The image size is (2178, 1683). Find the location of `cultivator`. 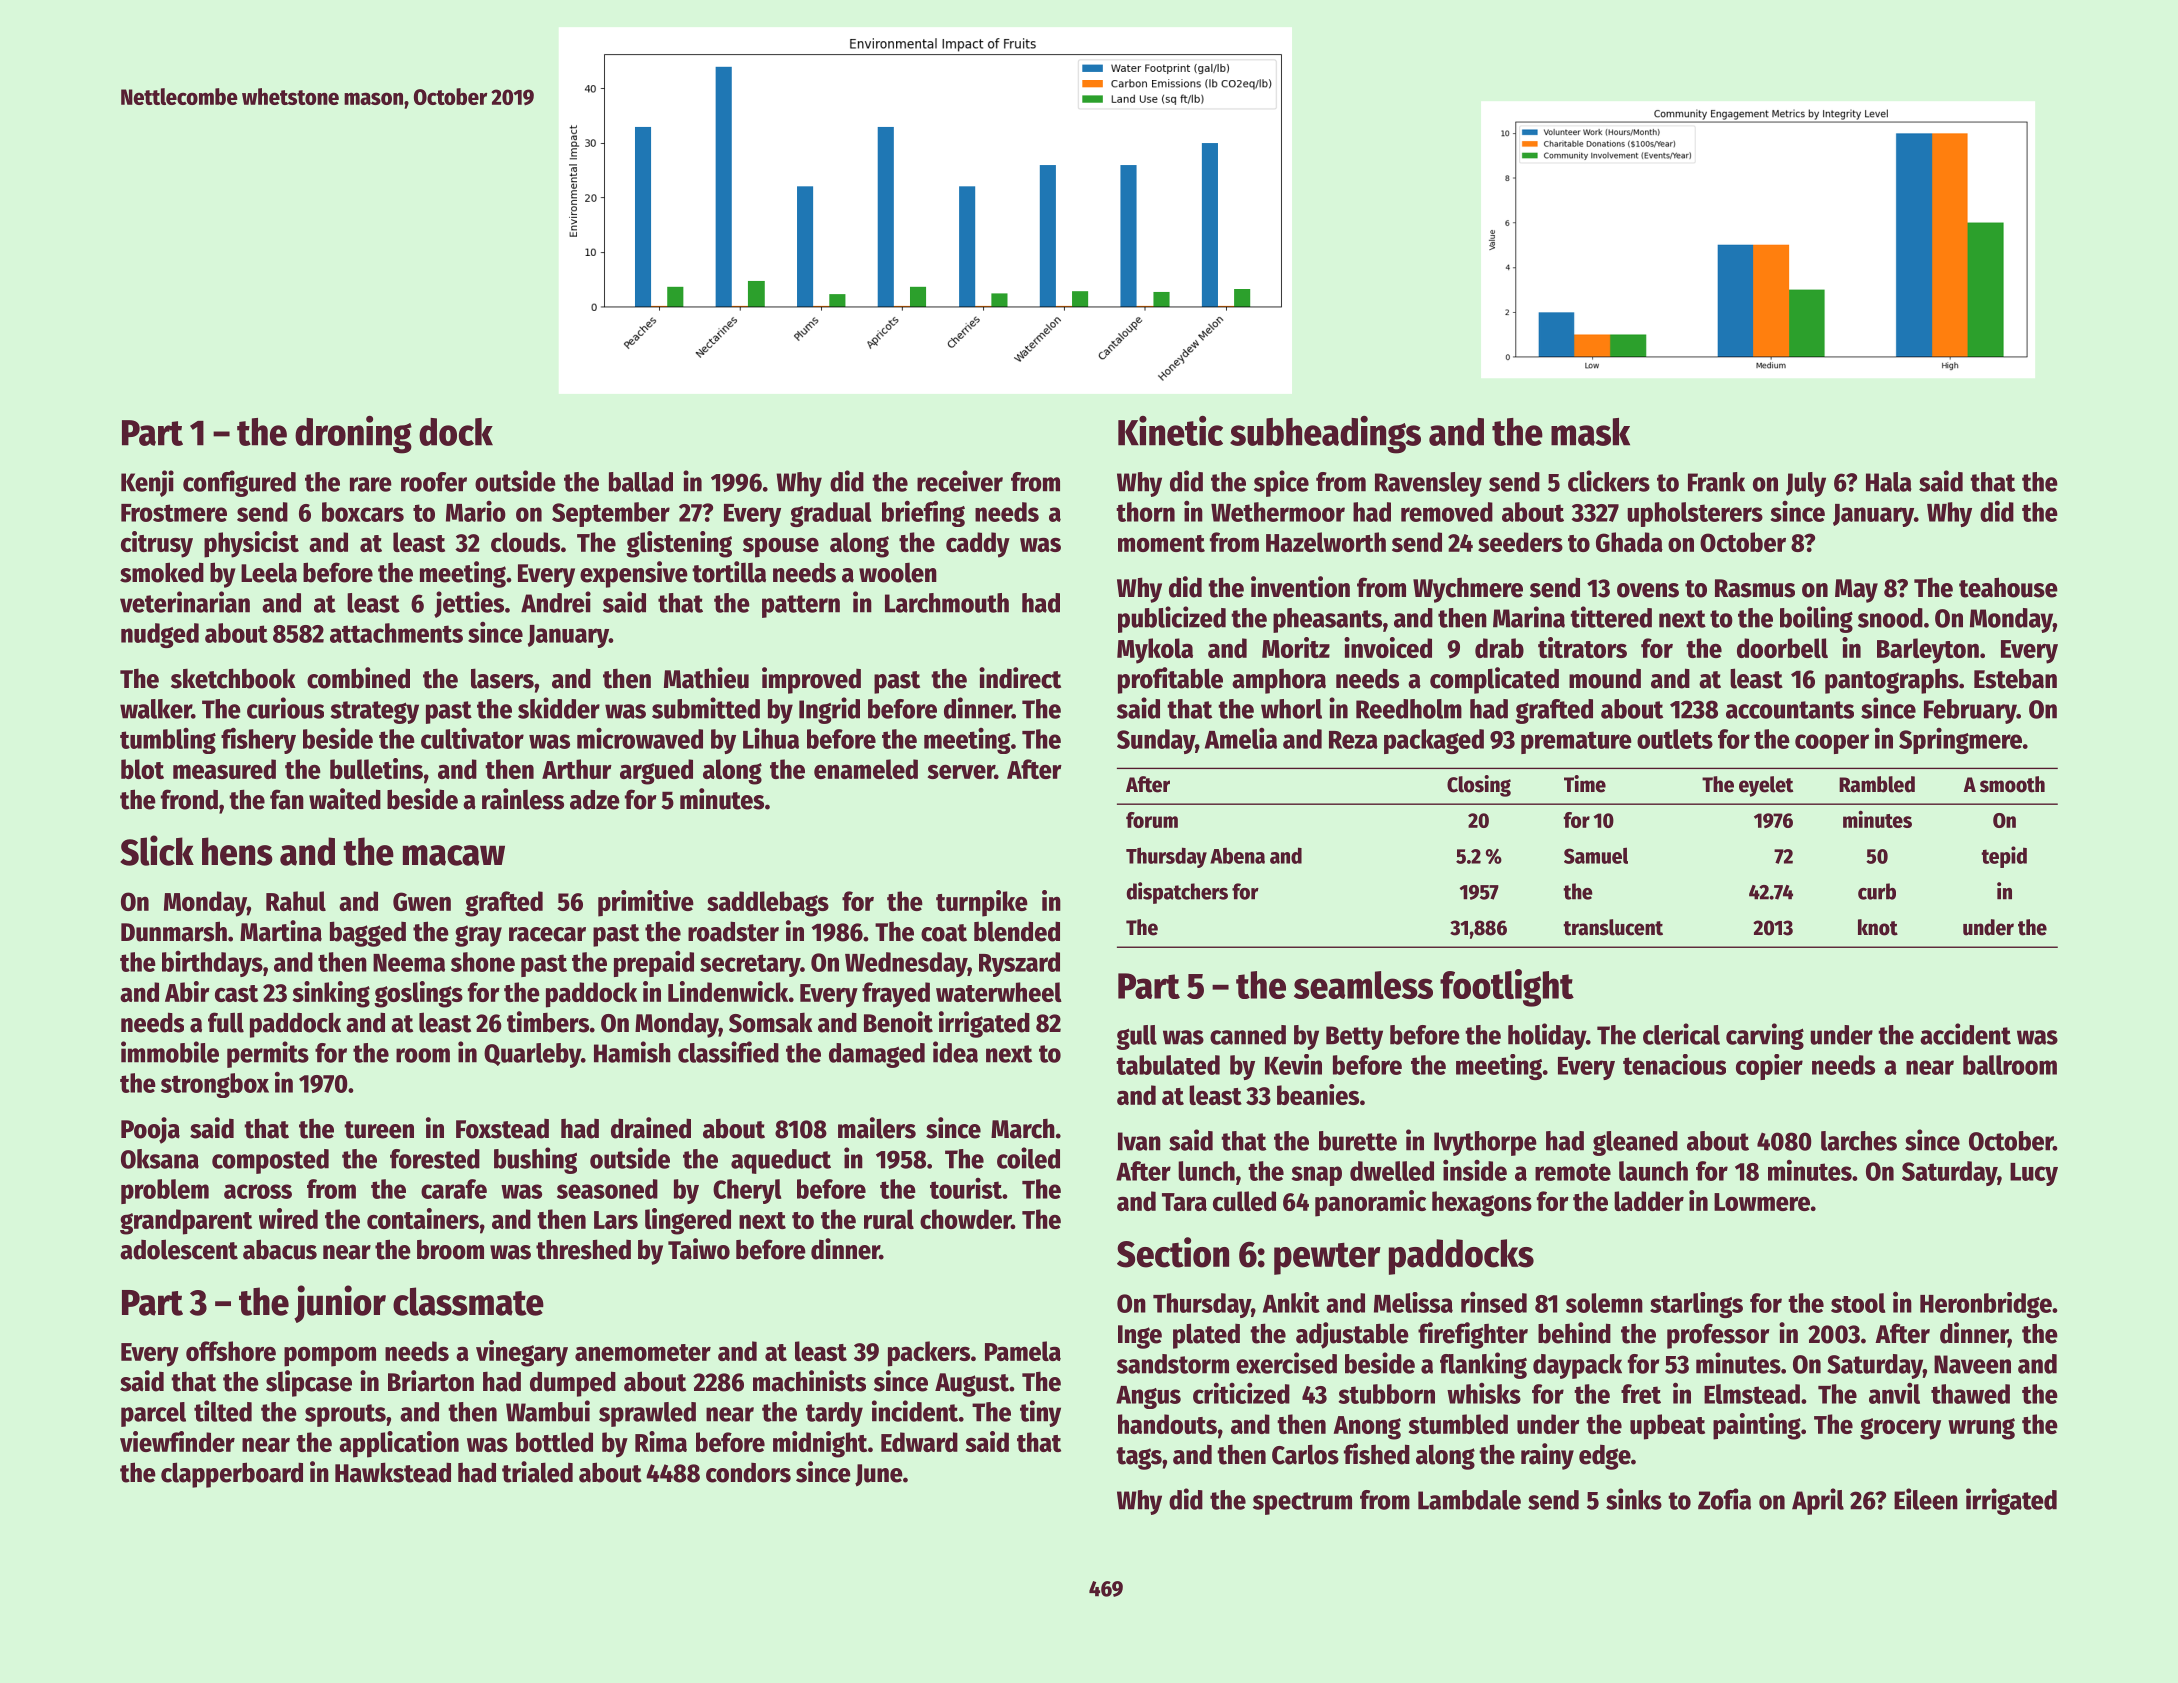

cultivator is located at coordinates (472, 738).
